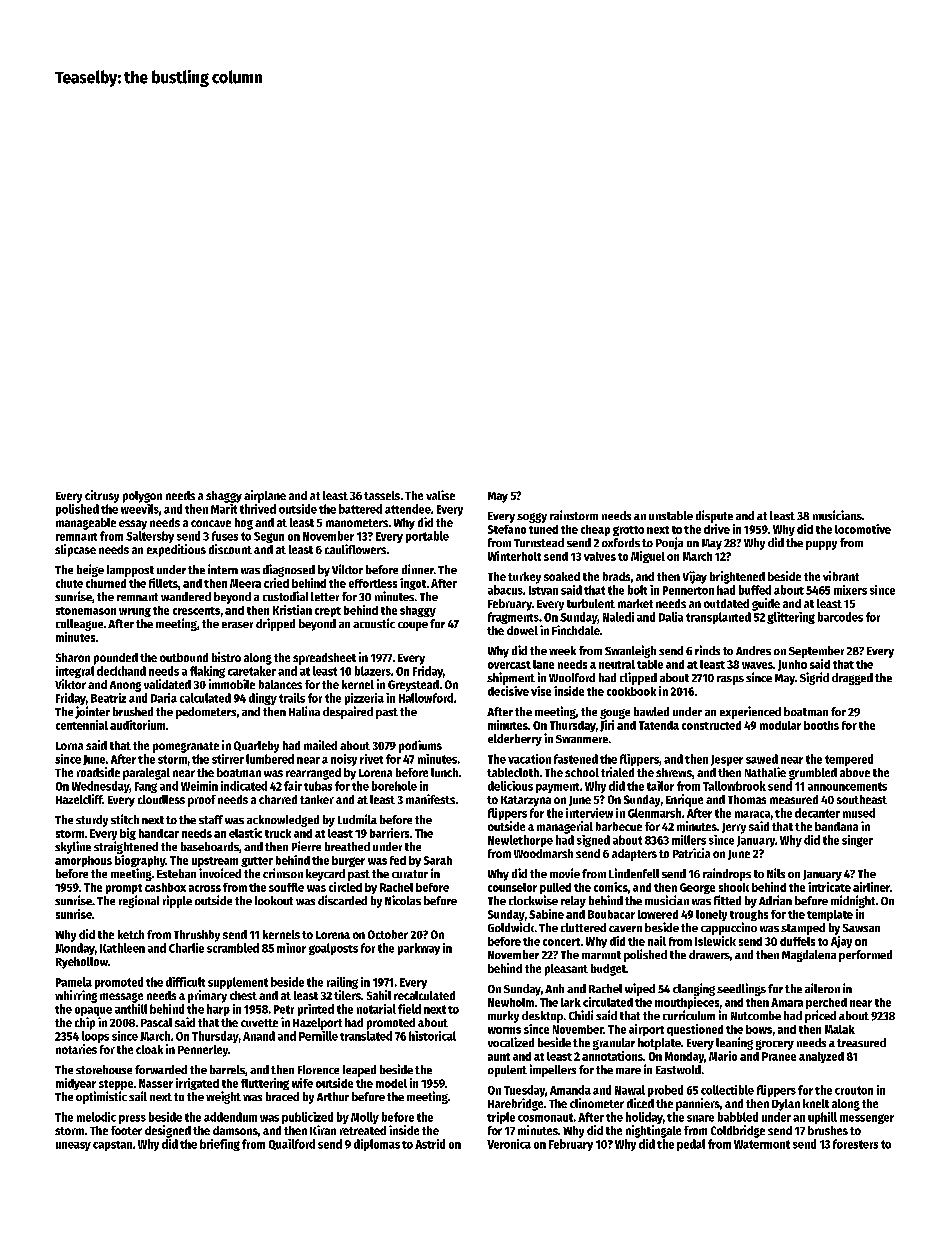  What do you see at coordinates (440, 495) in the document?
I see `valise` at bounding box center [440, 495].
